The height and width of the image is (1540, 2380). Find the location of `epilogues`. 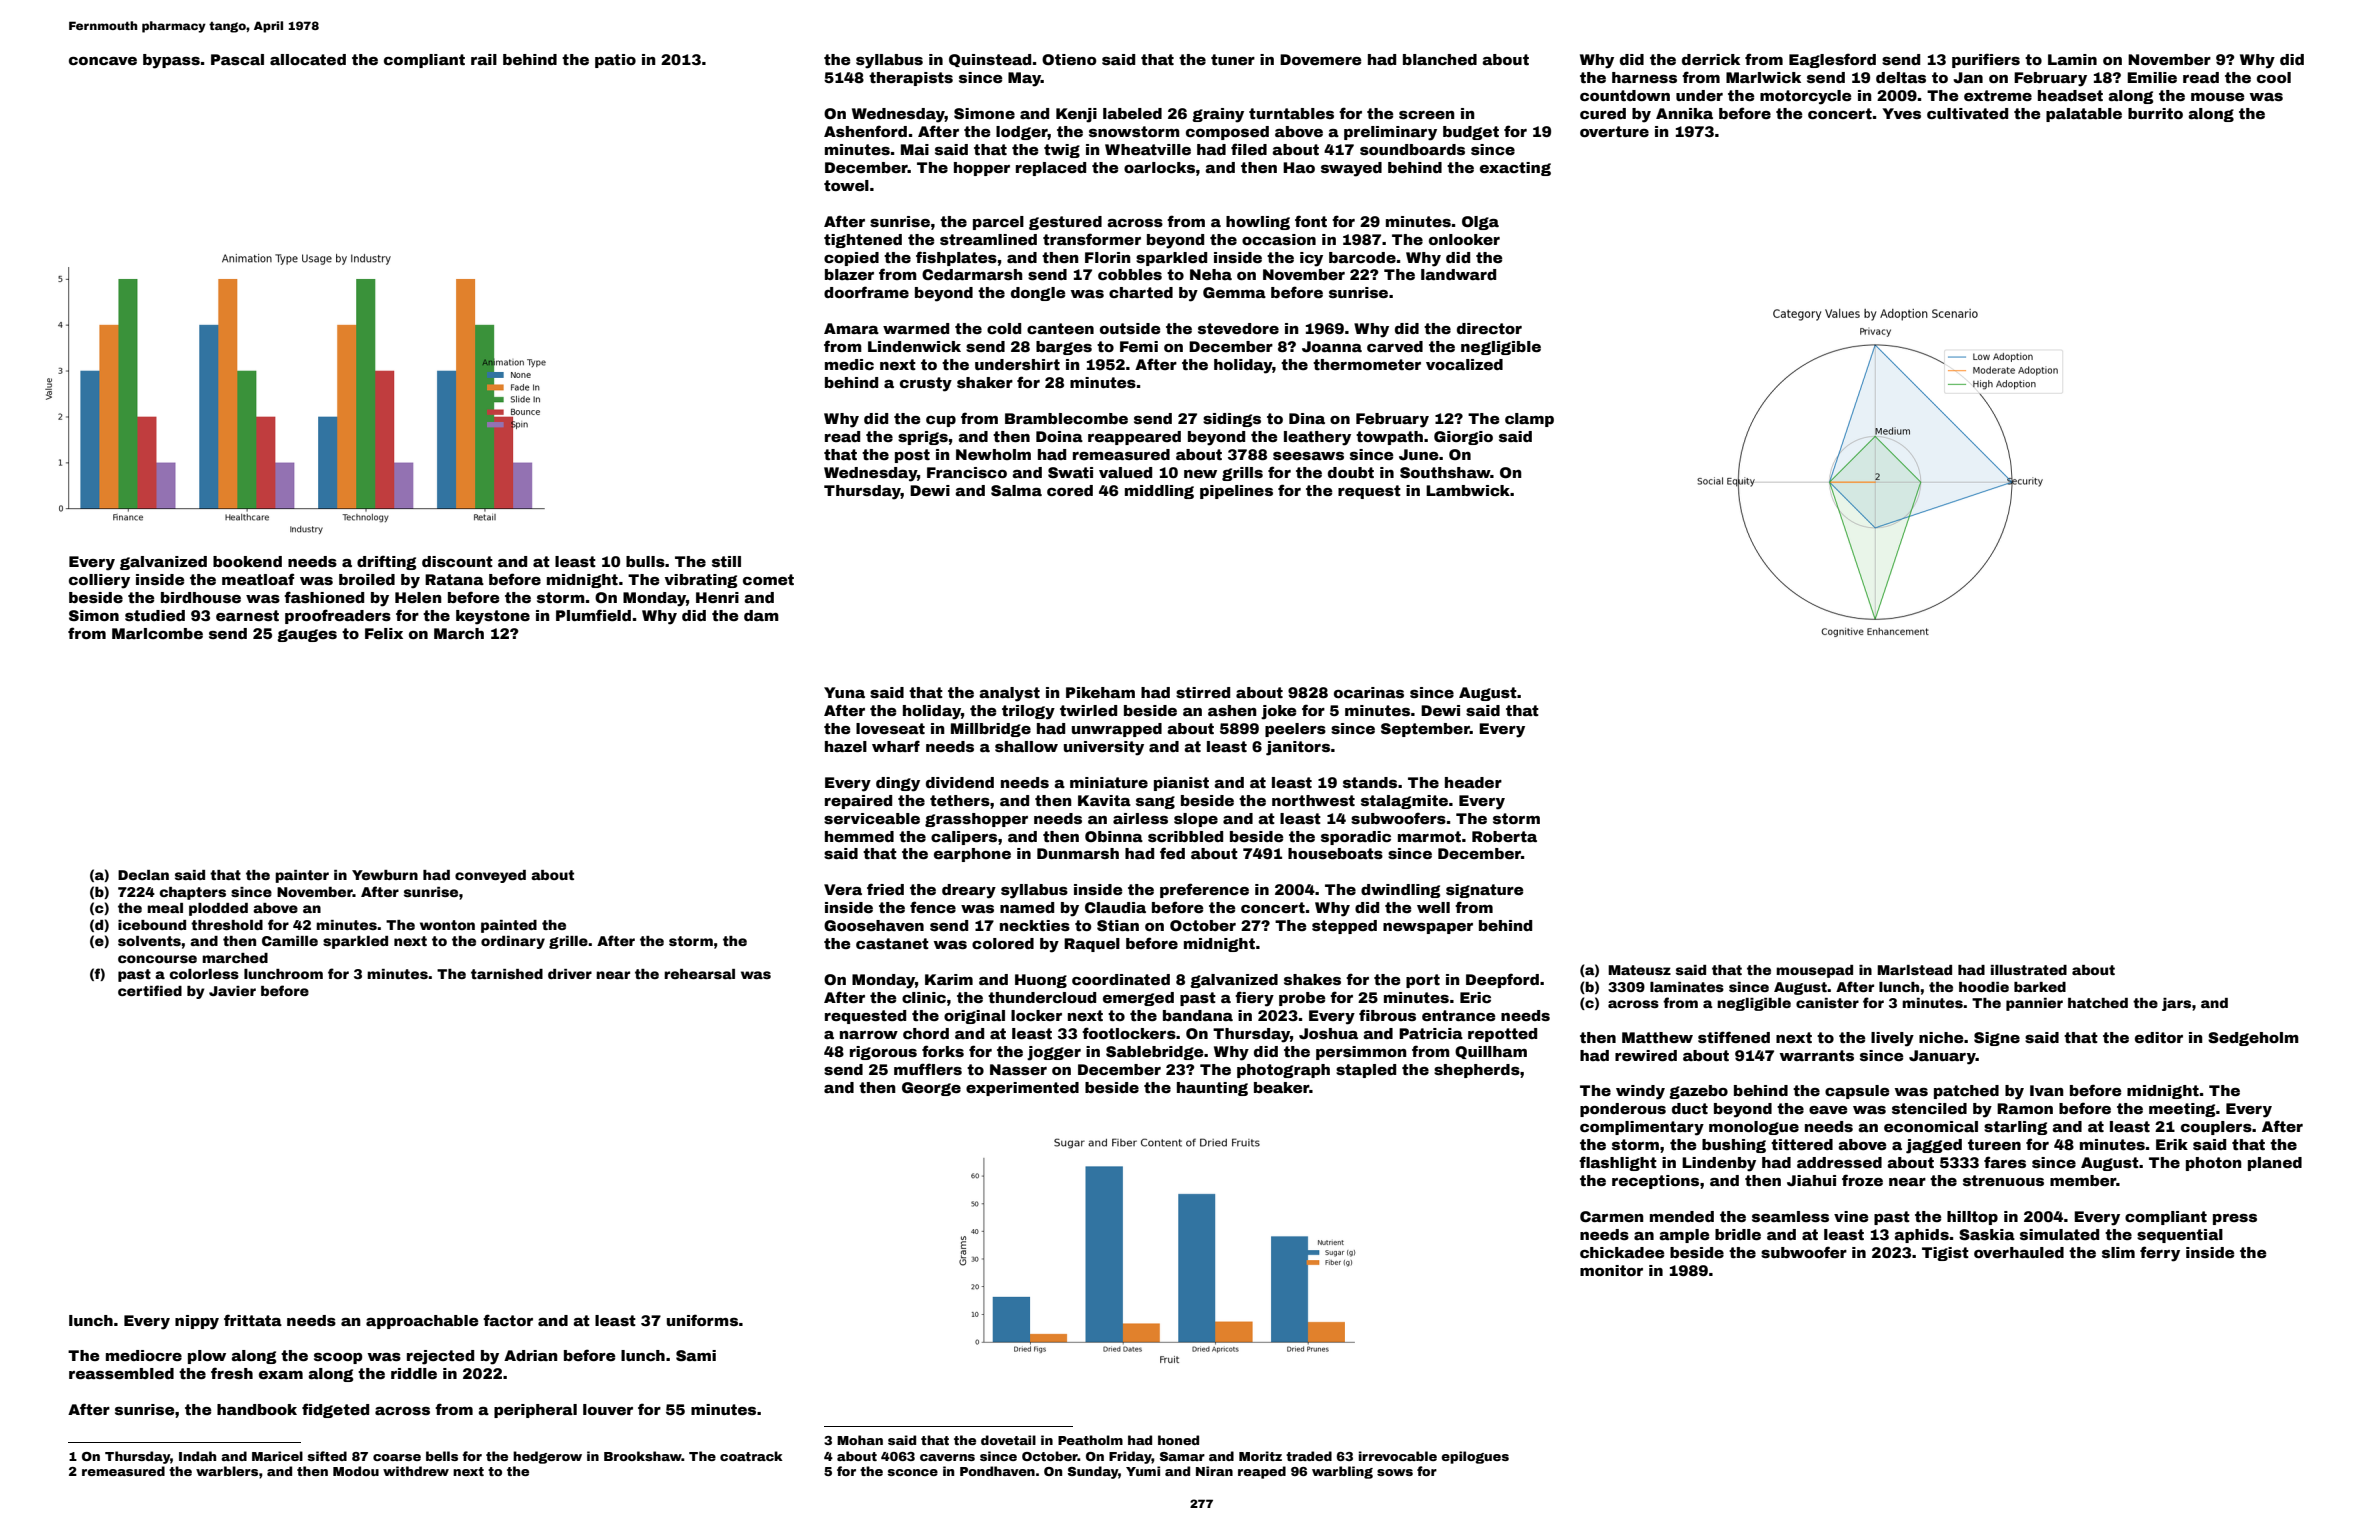

epilogues is located at coordinates (1475, 1457).
